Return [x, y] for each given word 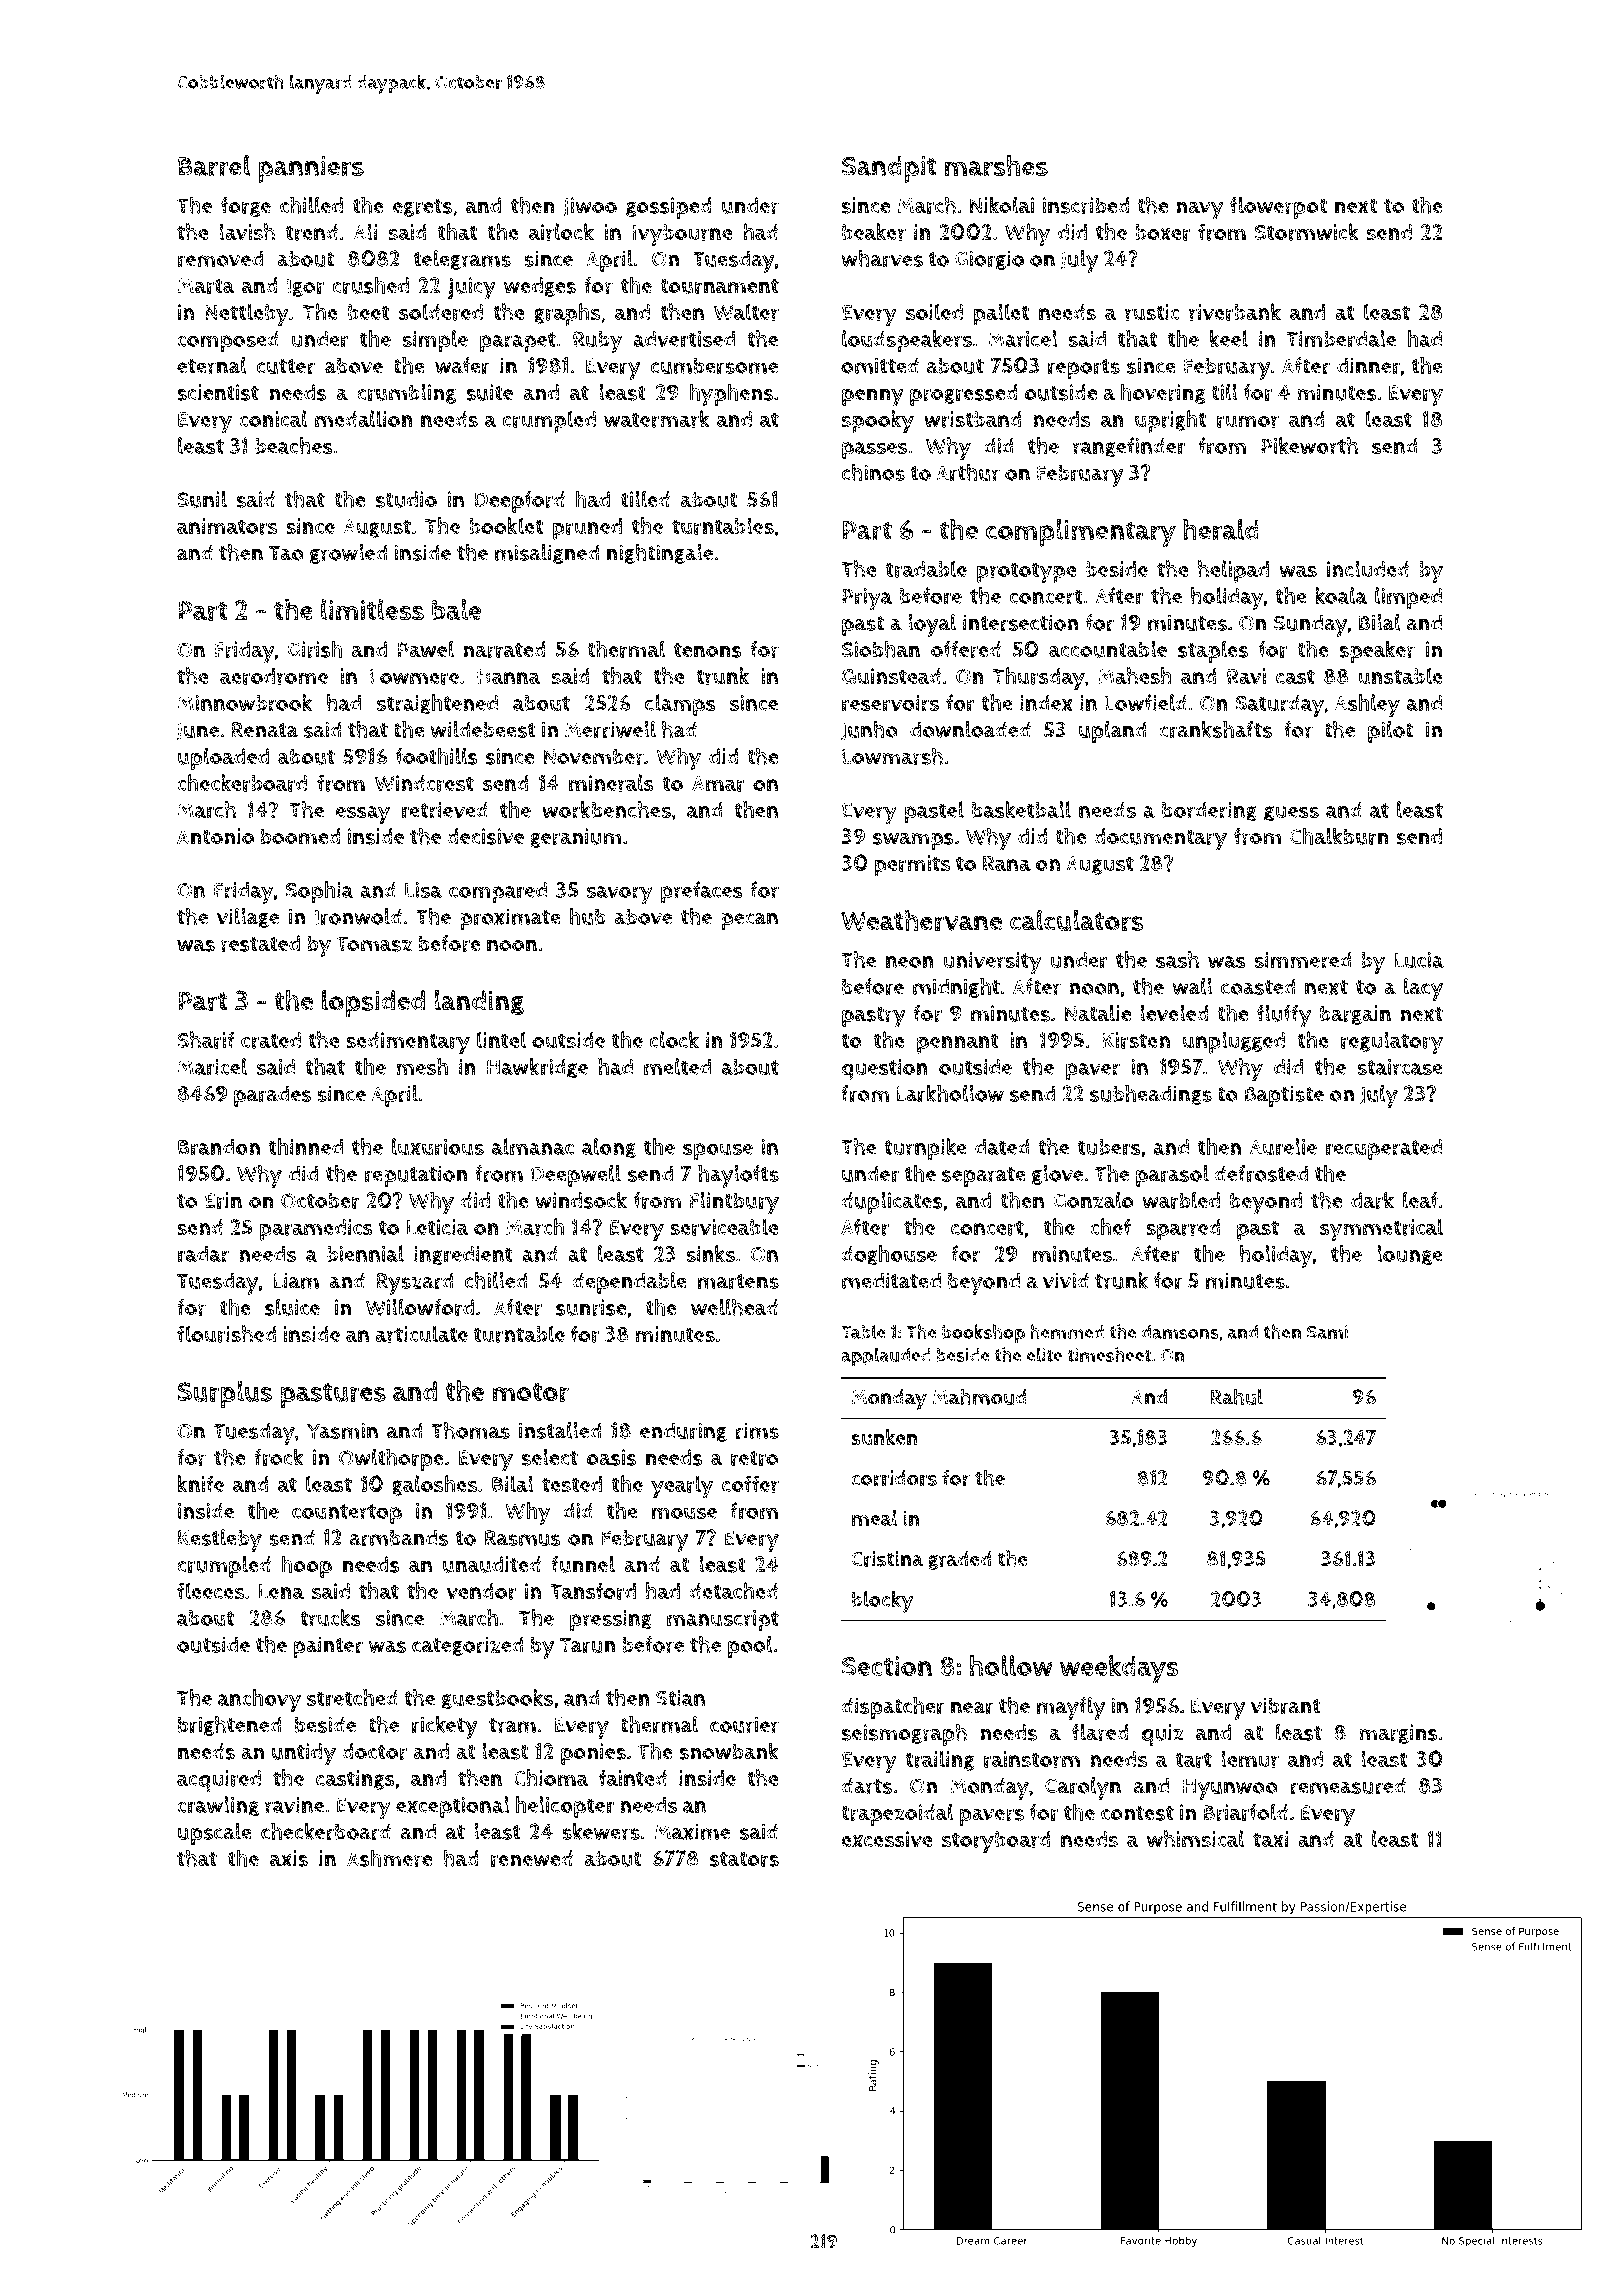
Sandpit [889, 169]
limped [1408, 598]
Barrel [214, 166]
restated [260, 943]
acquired [219, 1781]
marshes [996, 166]
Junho [869, 731]
